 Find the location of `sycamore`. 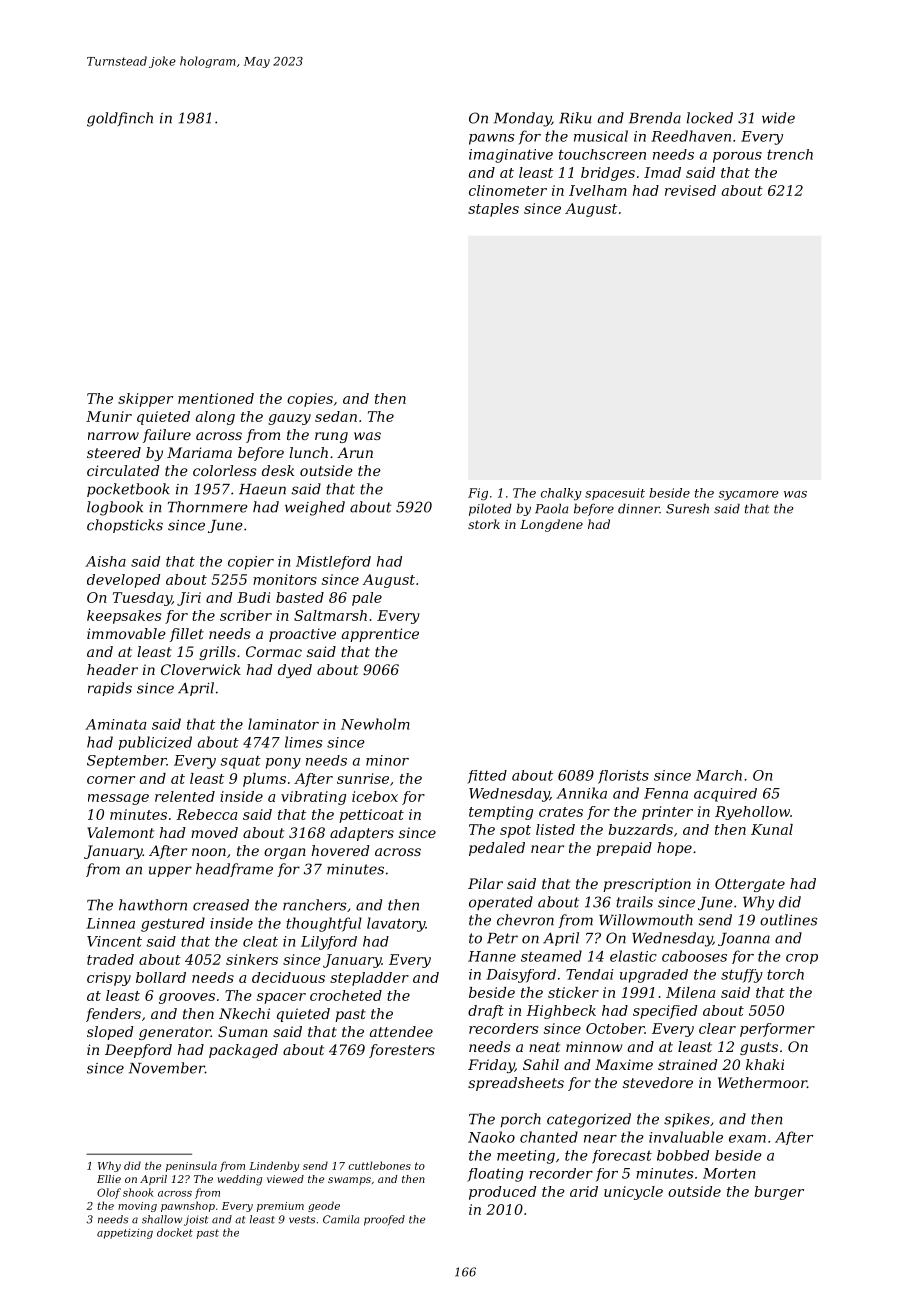

sycamore is located at coordinates (749, 496).
